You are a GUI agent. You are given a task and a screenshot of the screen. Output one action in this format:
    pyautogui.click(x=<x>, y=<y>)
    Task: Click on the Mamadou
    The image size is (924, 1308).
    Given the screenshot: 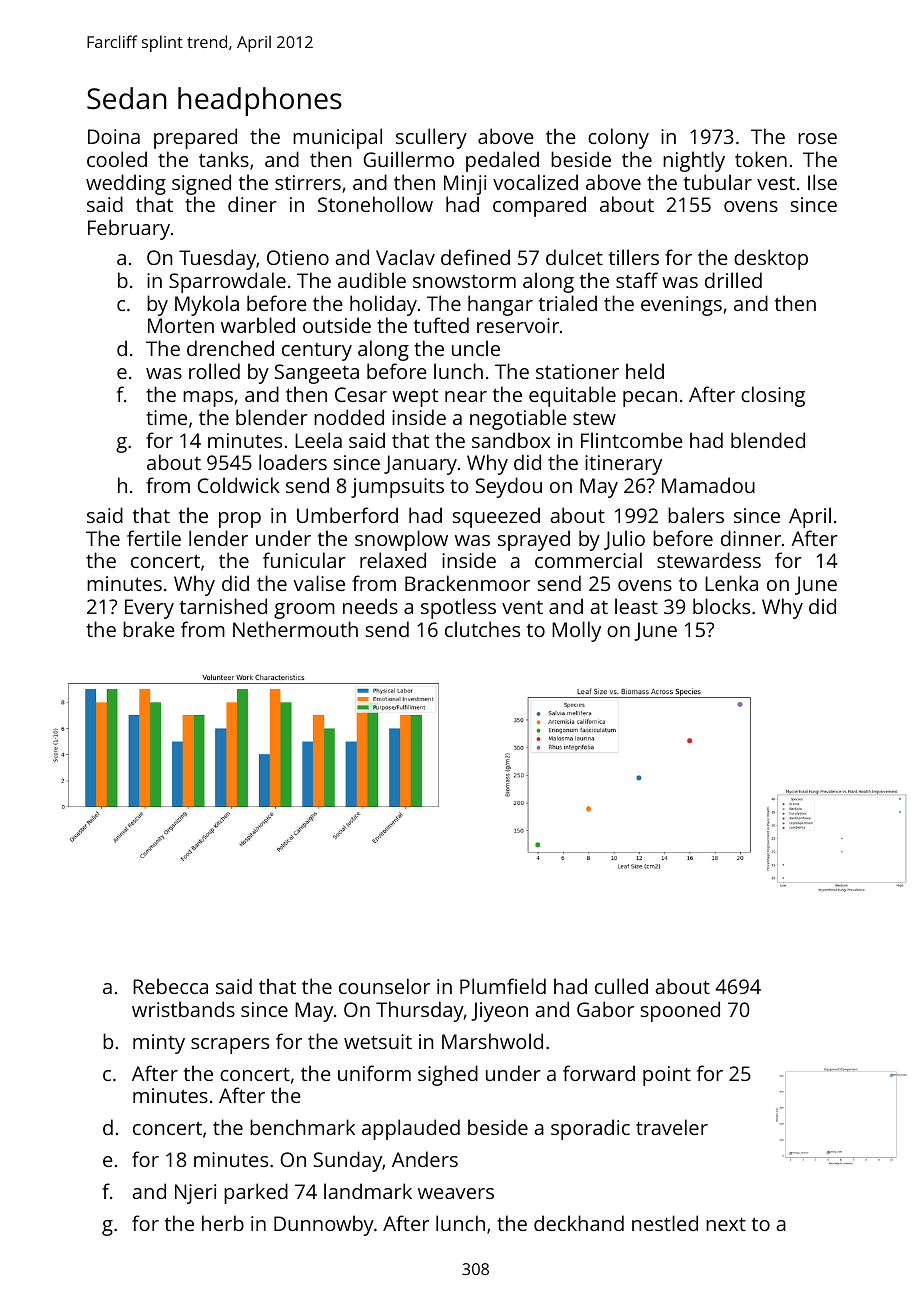 What is the action you would take?
    pyautogui.click(x=708, y=485)
